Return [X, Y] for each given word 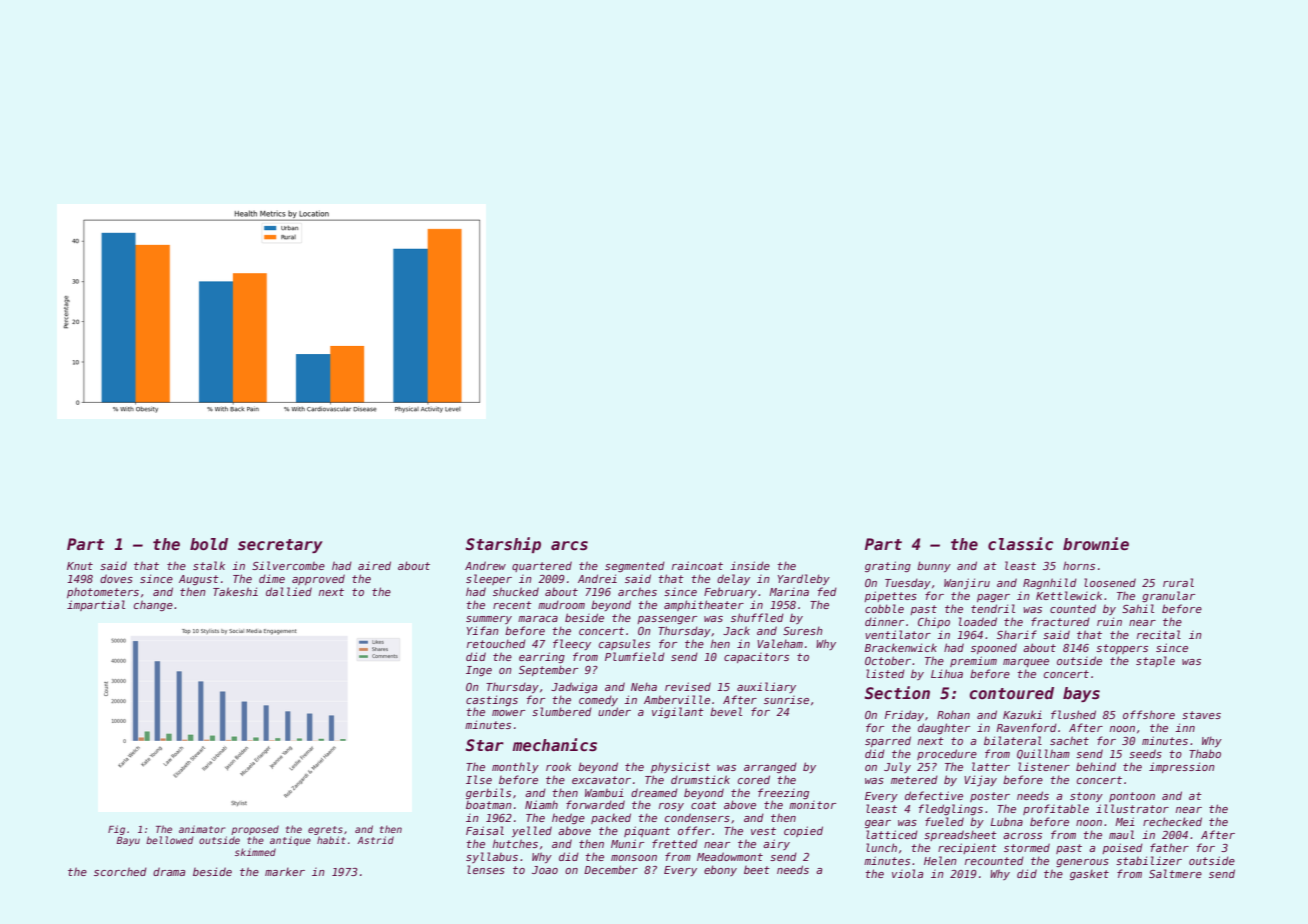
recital [1159, 634]
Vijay [980, 780]
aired [374, 565]
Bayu [128, 841]
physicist [680, 767]
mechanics [554, 745]
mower [508, 713]
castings [492, 700]
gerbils [488, 793]
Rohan [953, 714]
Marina [789, 592]
